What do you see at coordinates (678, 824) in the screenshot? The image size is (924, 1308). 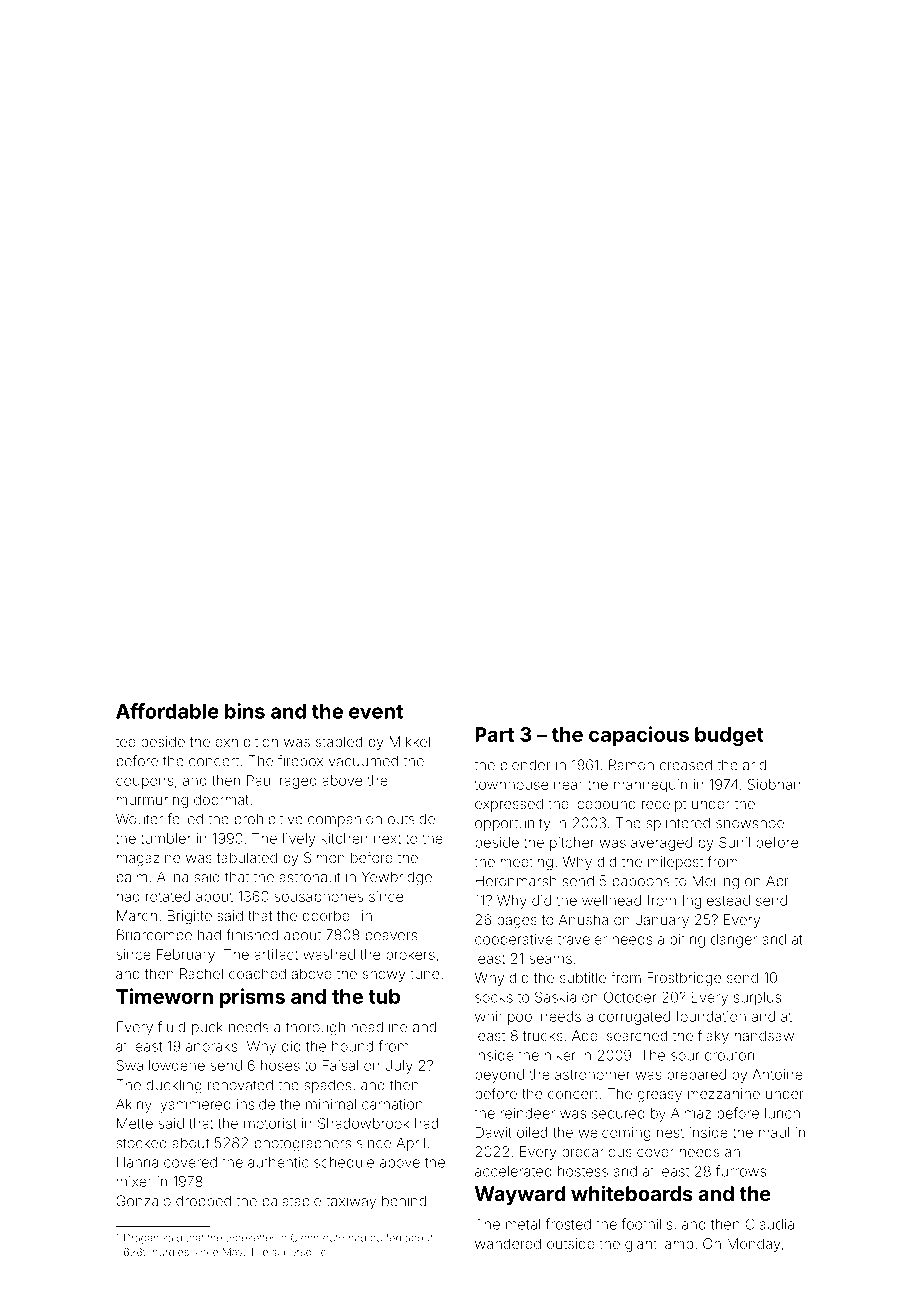 I see `splintered` at bounding box center [678, 824].
